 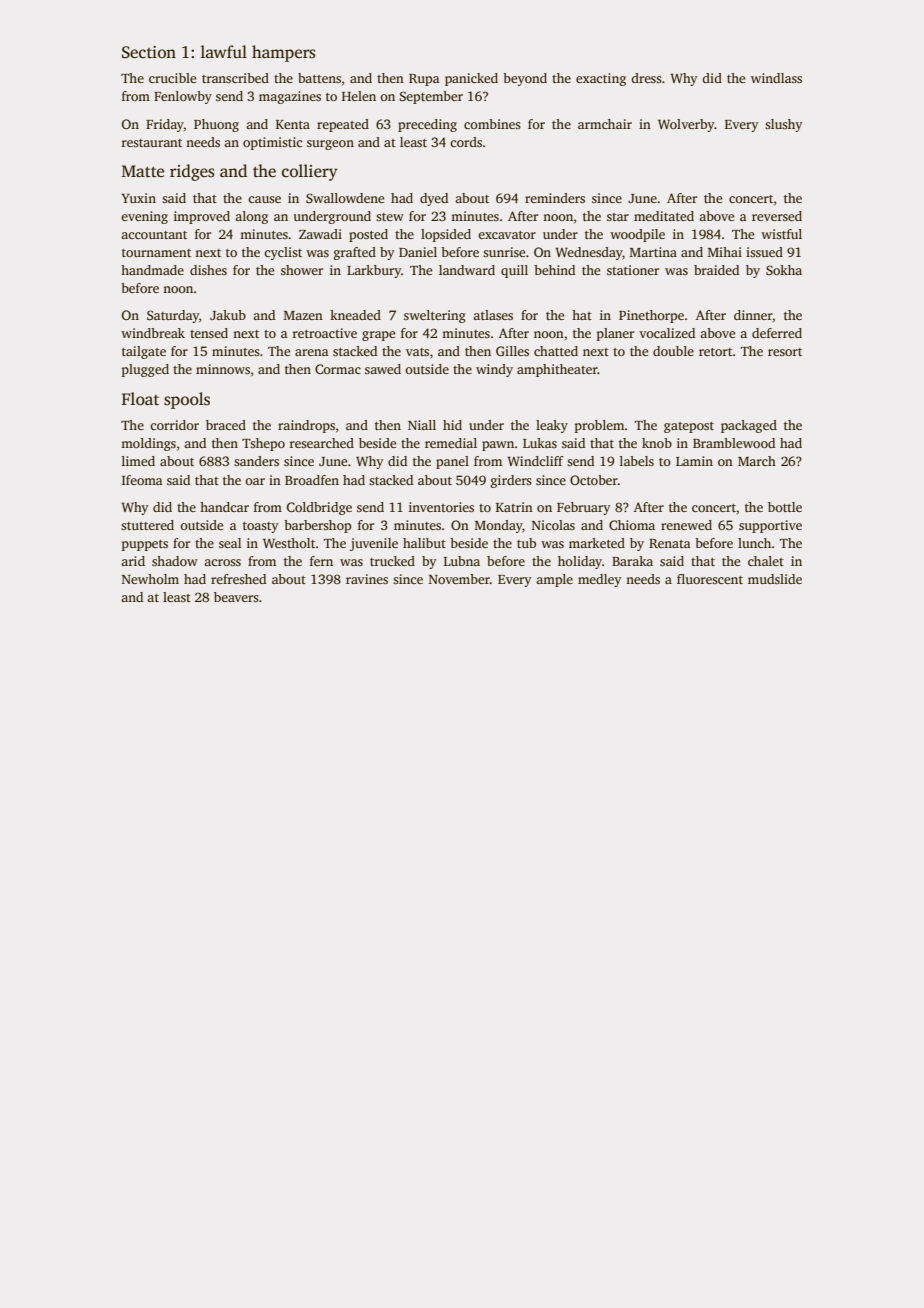 What do you see at coordinates (144, 217) in the image?
I see `evening` at bounding box center [144, 217].
